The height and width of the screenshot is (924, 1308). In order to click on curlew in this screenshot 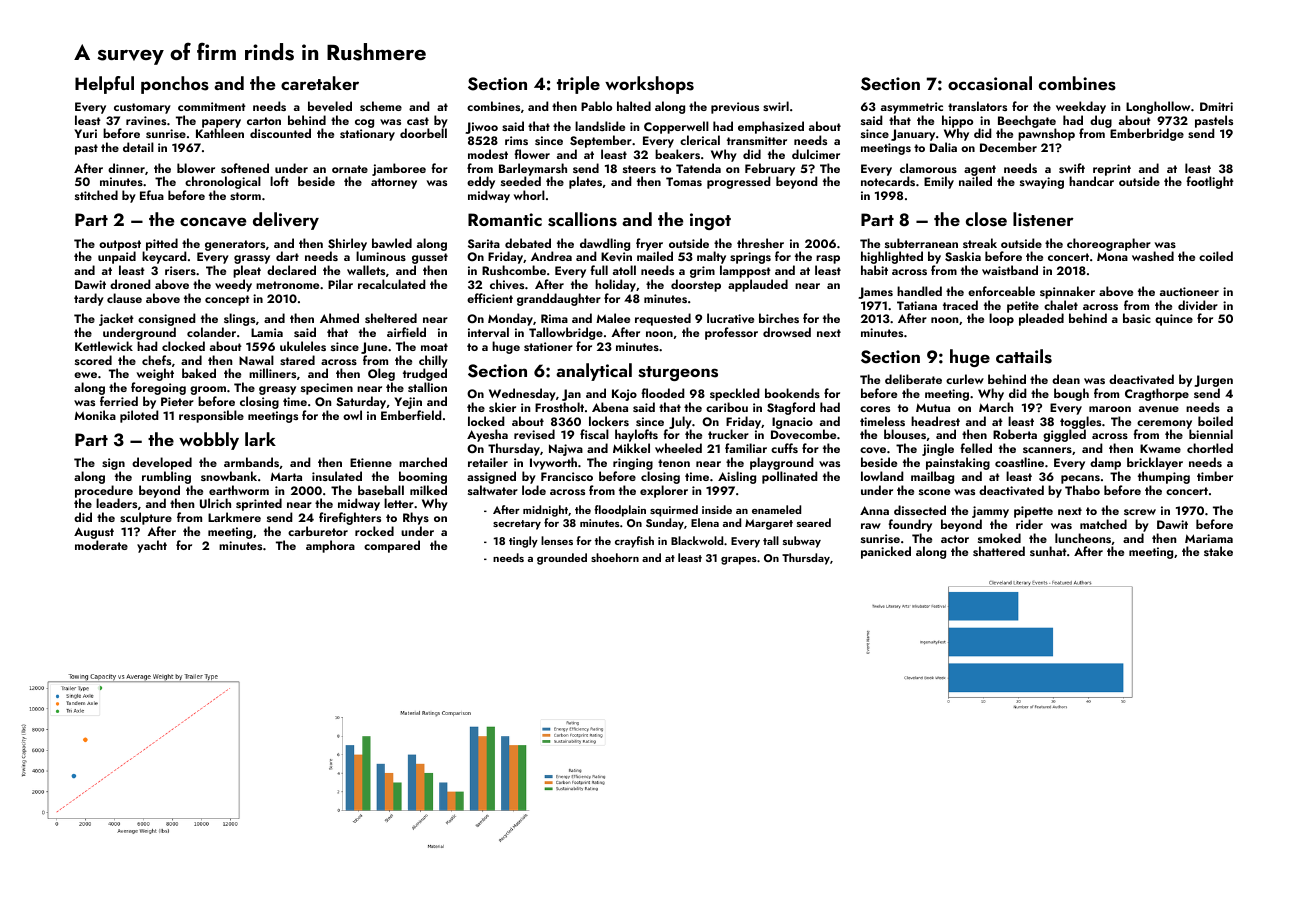, I will do `click(965, 379)`.
